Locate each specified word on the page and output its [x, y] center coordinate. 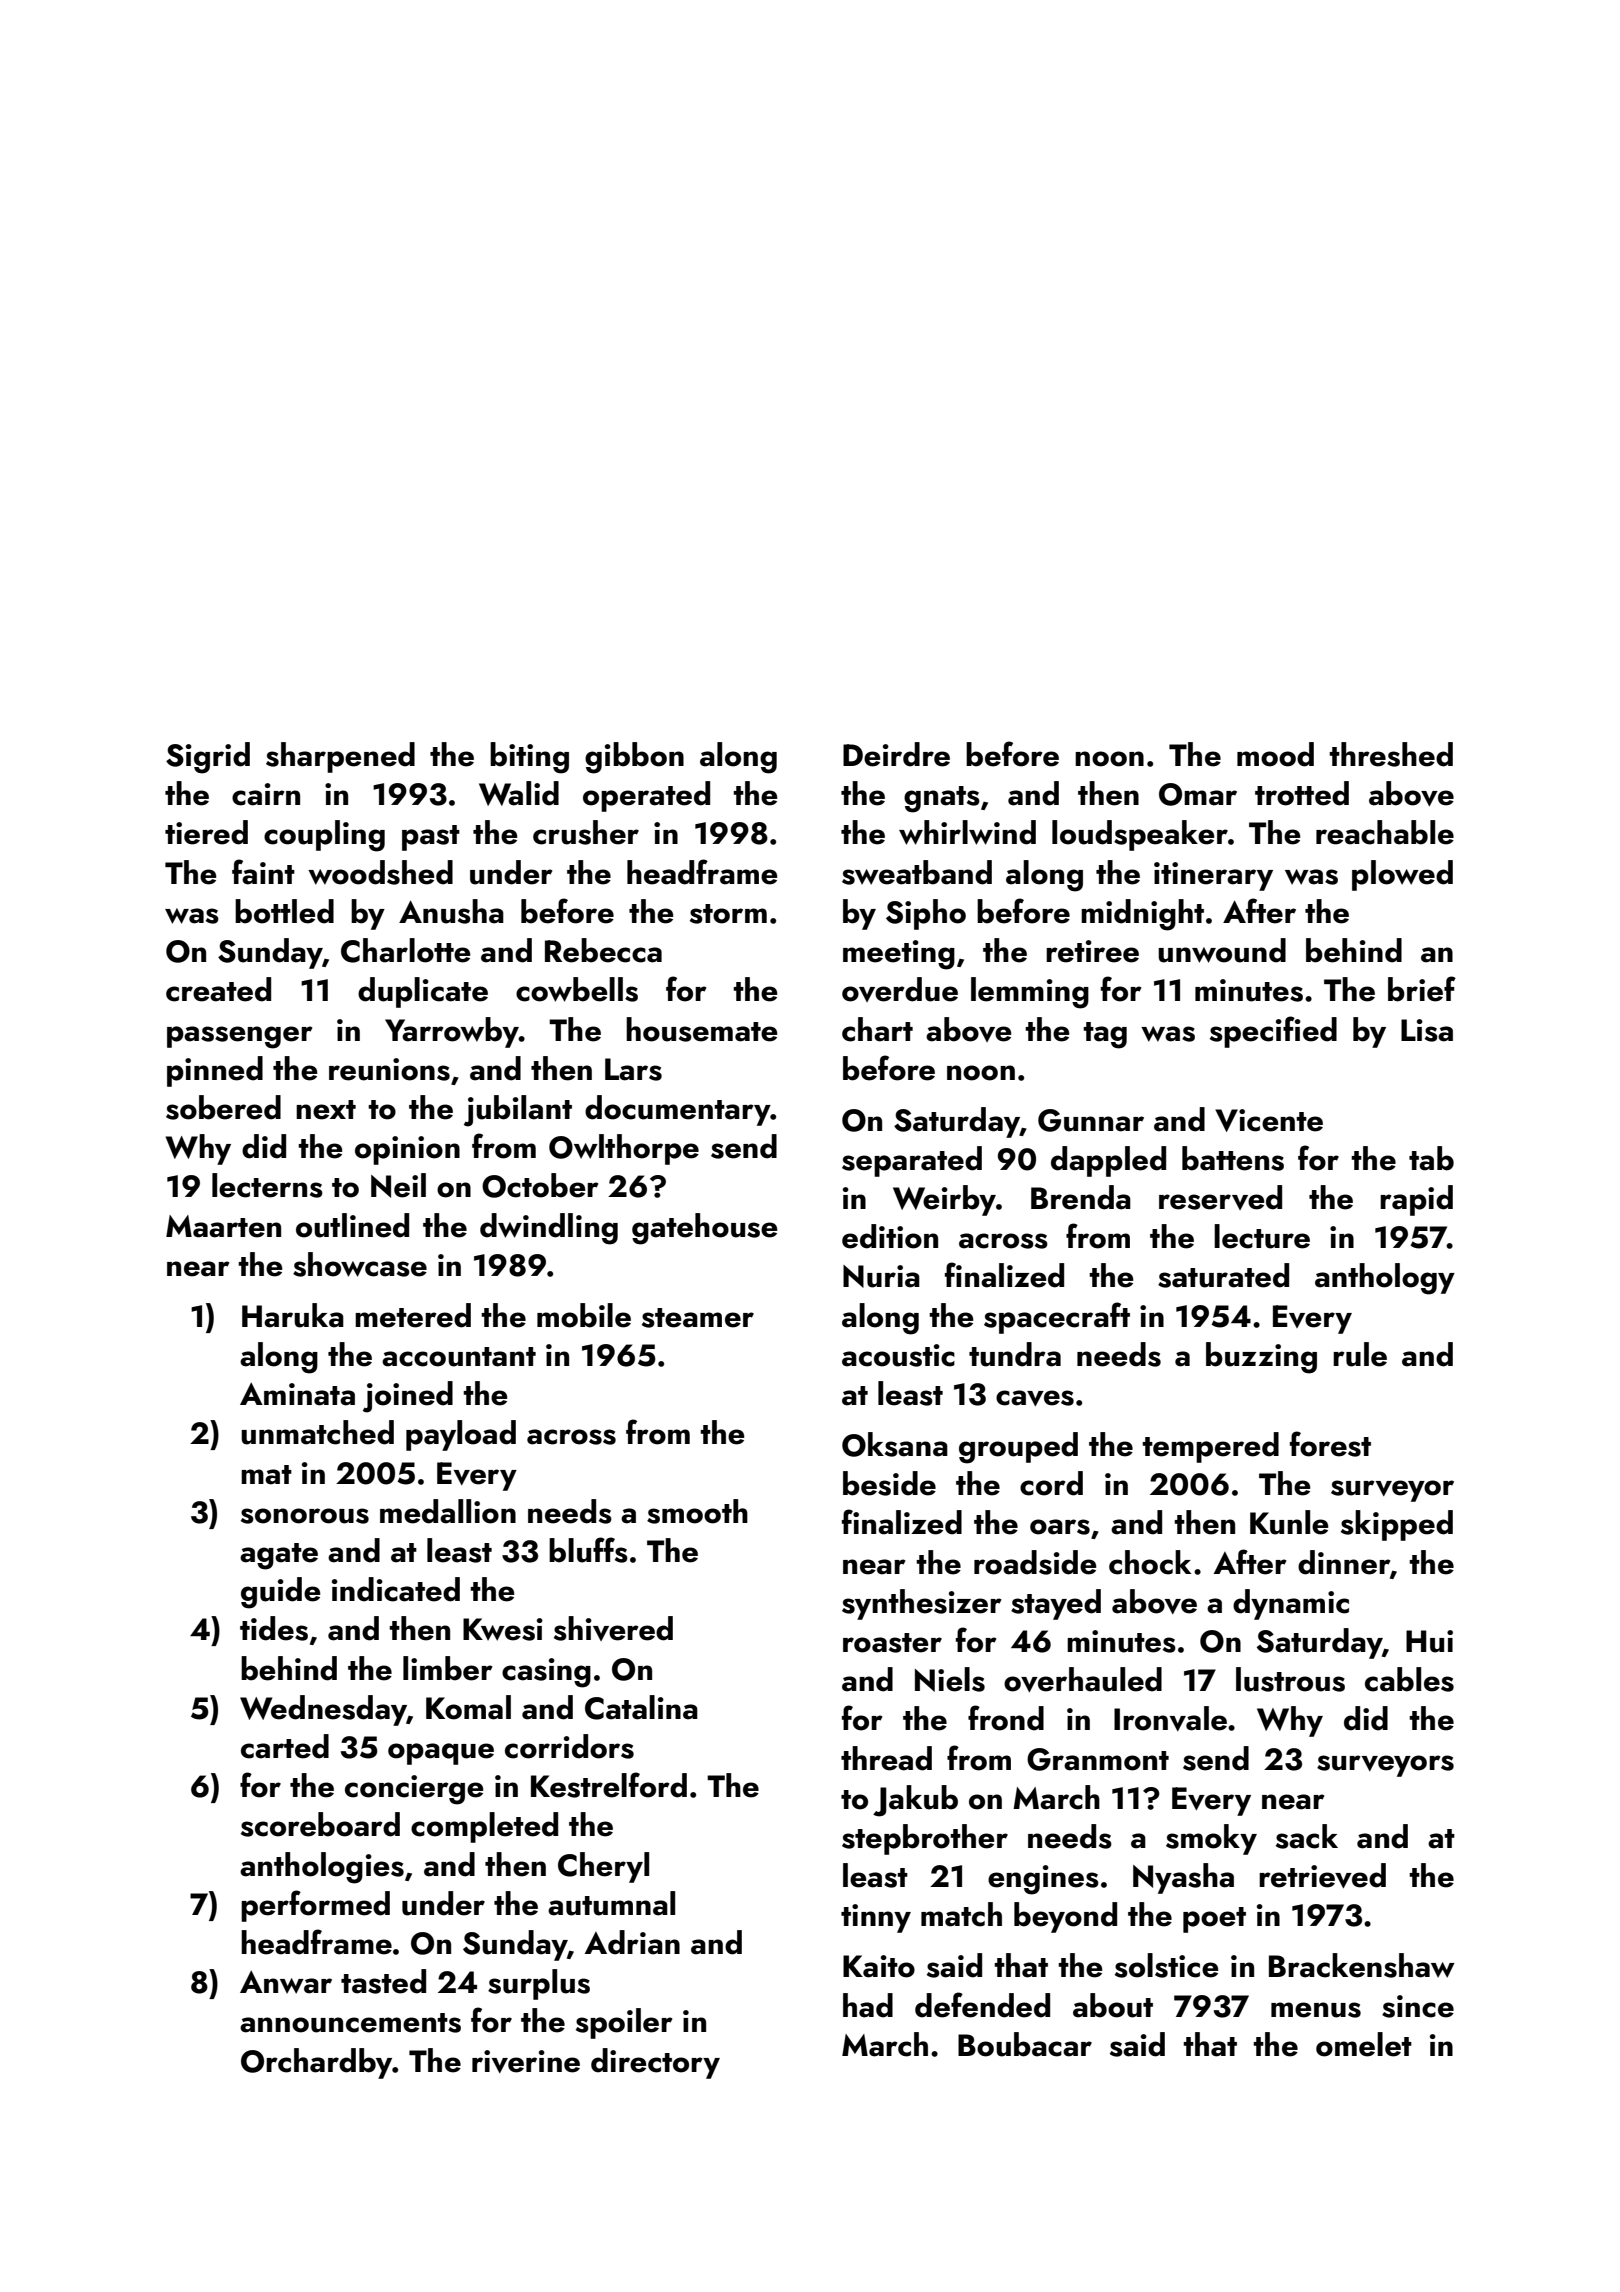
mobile [584, 1315]
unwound [1222, 950]
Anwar [286, 1982]
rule [1360, 1354]
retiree [1092, 951]
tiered [206, 832]
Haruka [293, 1315]
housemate [702, 1029]
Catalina [641, 1707]
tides [274, 1628]
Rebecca [603, 950]
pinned [215, 1071]
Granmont [1098, 1759]
